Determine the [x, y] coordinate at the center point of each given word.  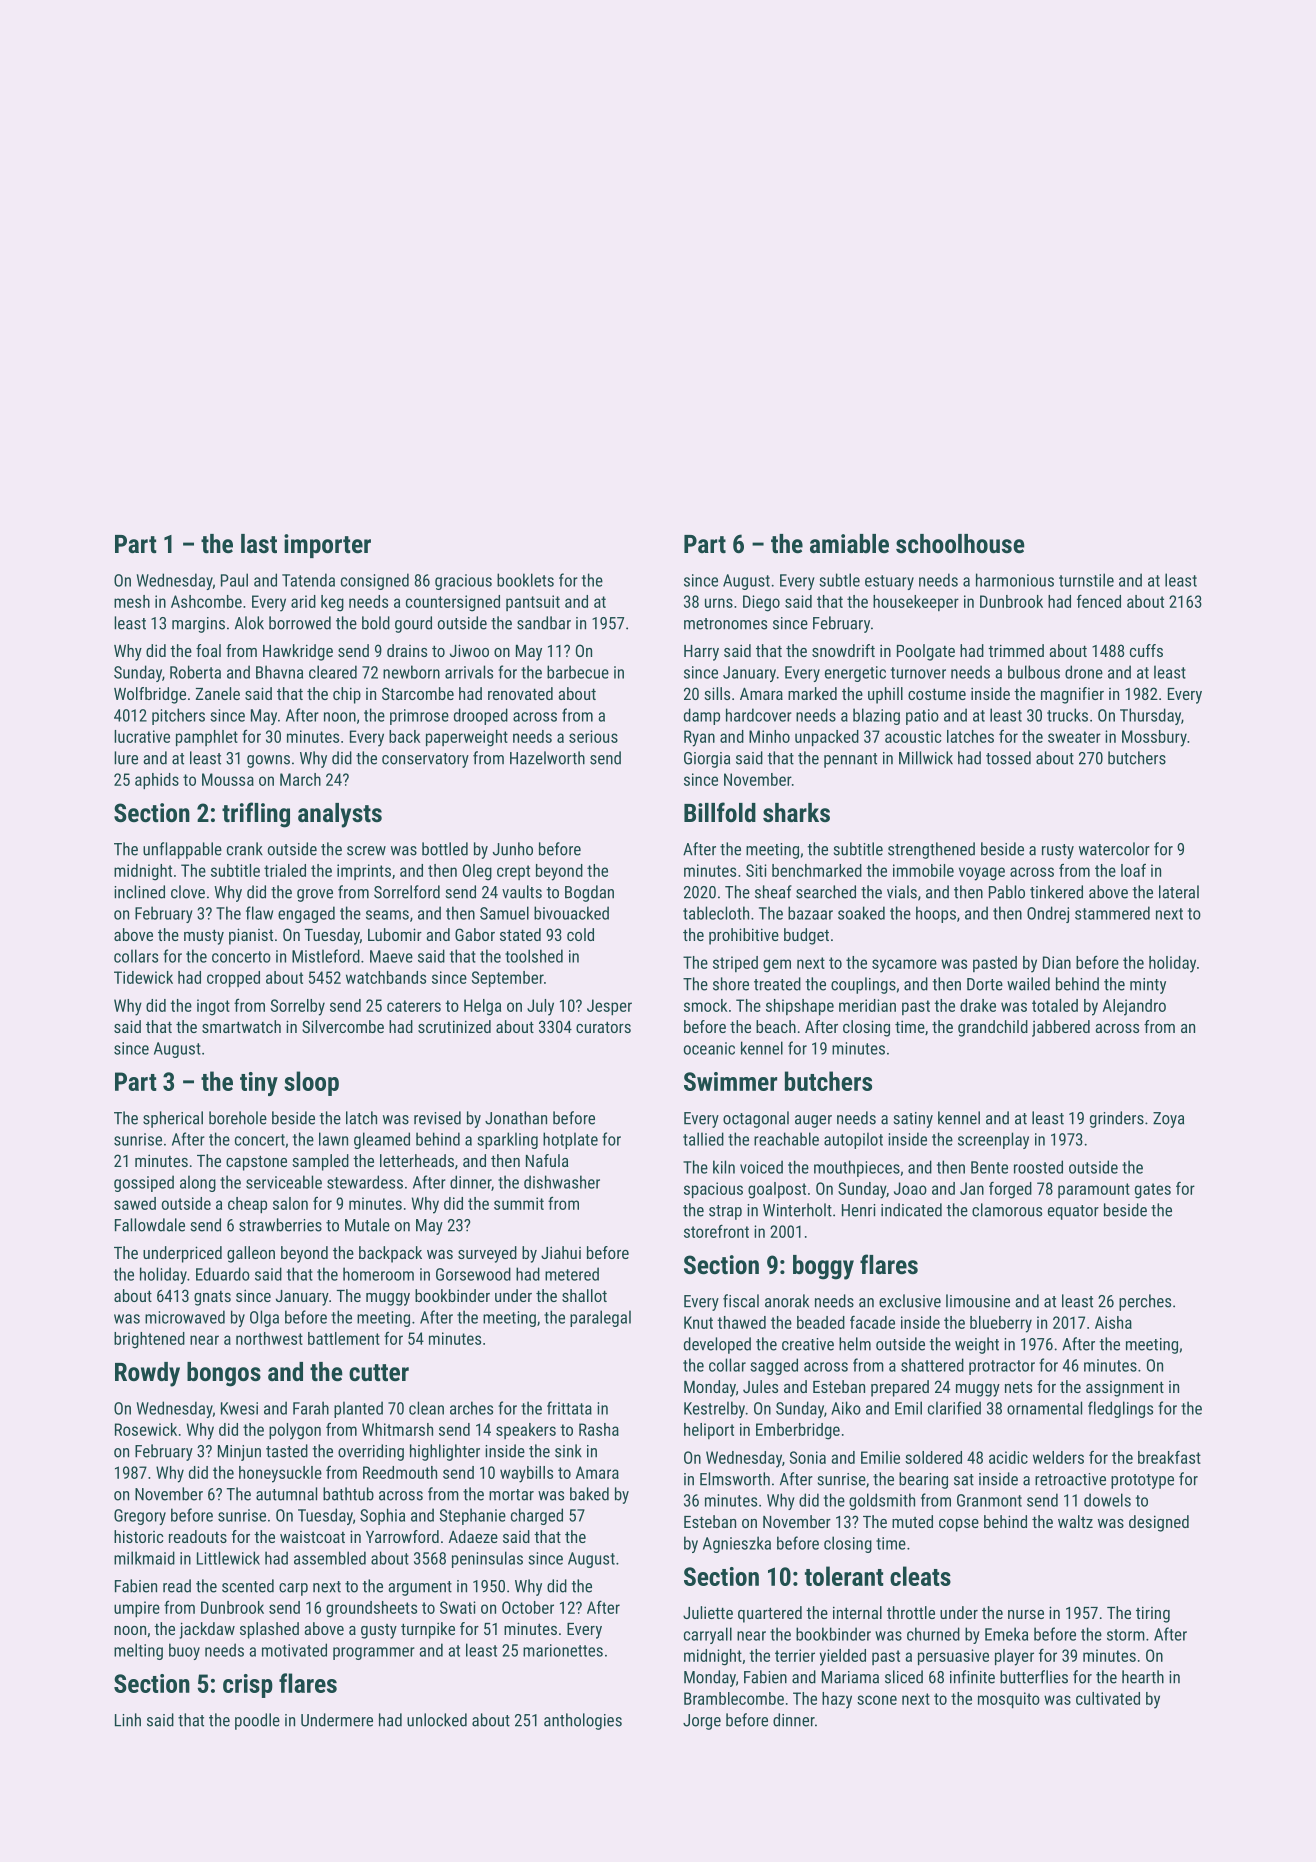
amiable [849, 543]
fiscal [741, 1301]
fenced [1099, 601]
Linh [128, 1720]
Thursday [1150, 716]
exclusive [910, 1301]
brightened [149, 1340]
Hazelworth [547, 758]
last [259, 543]
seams [387, 915]
